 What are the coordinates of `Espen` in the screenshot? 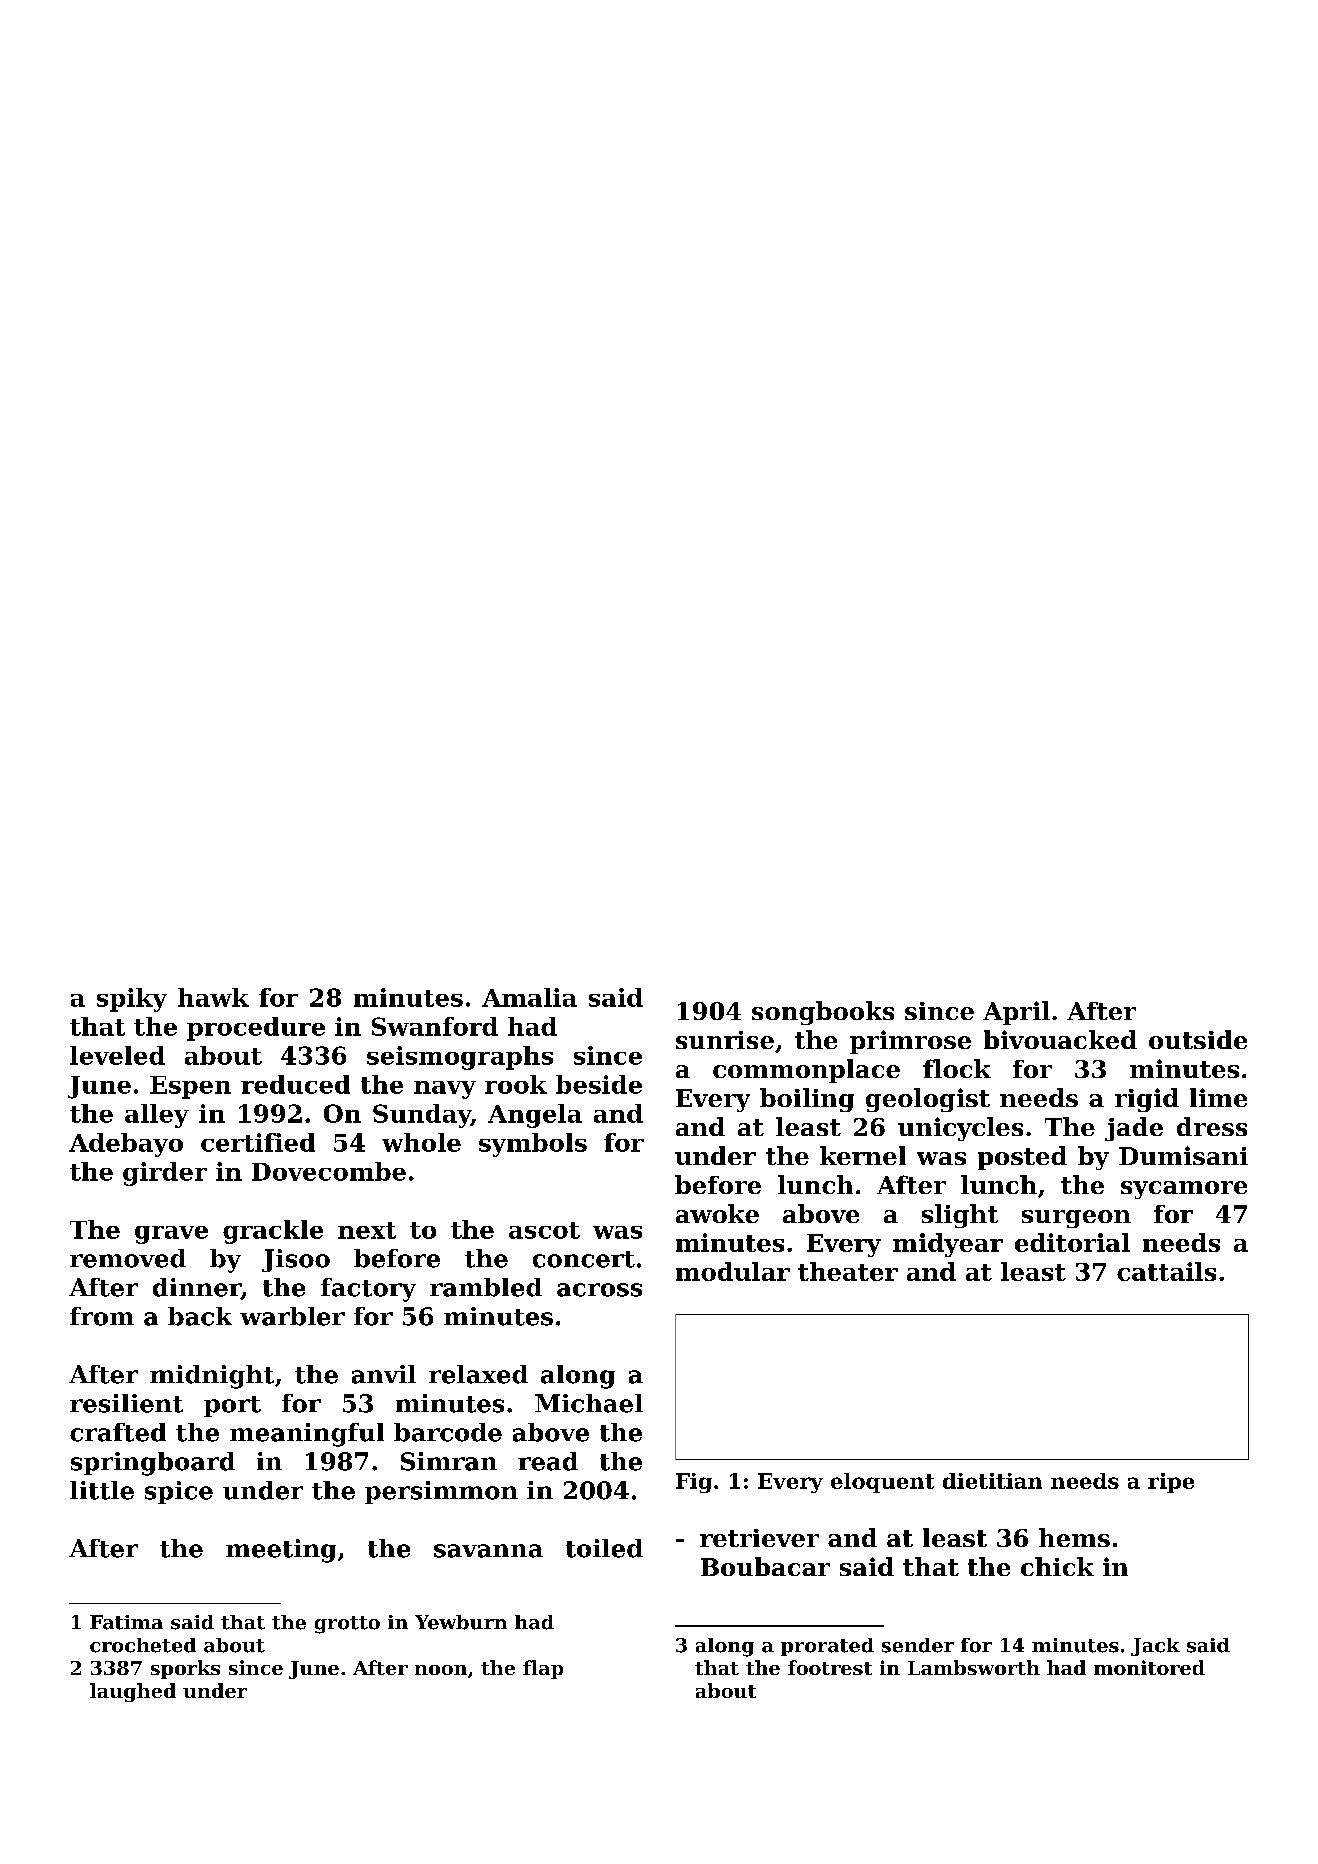 It's located at (190, 1087).
